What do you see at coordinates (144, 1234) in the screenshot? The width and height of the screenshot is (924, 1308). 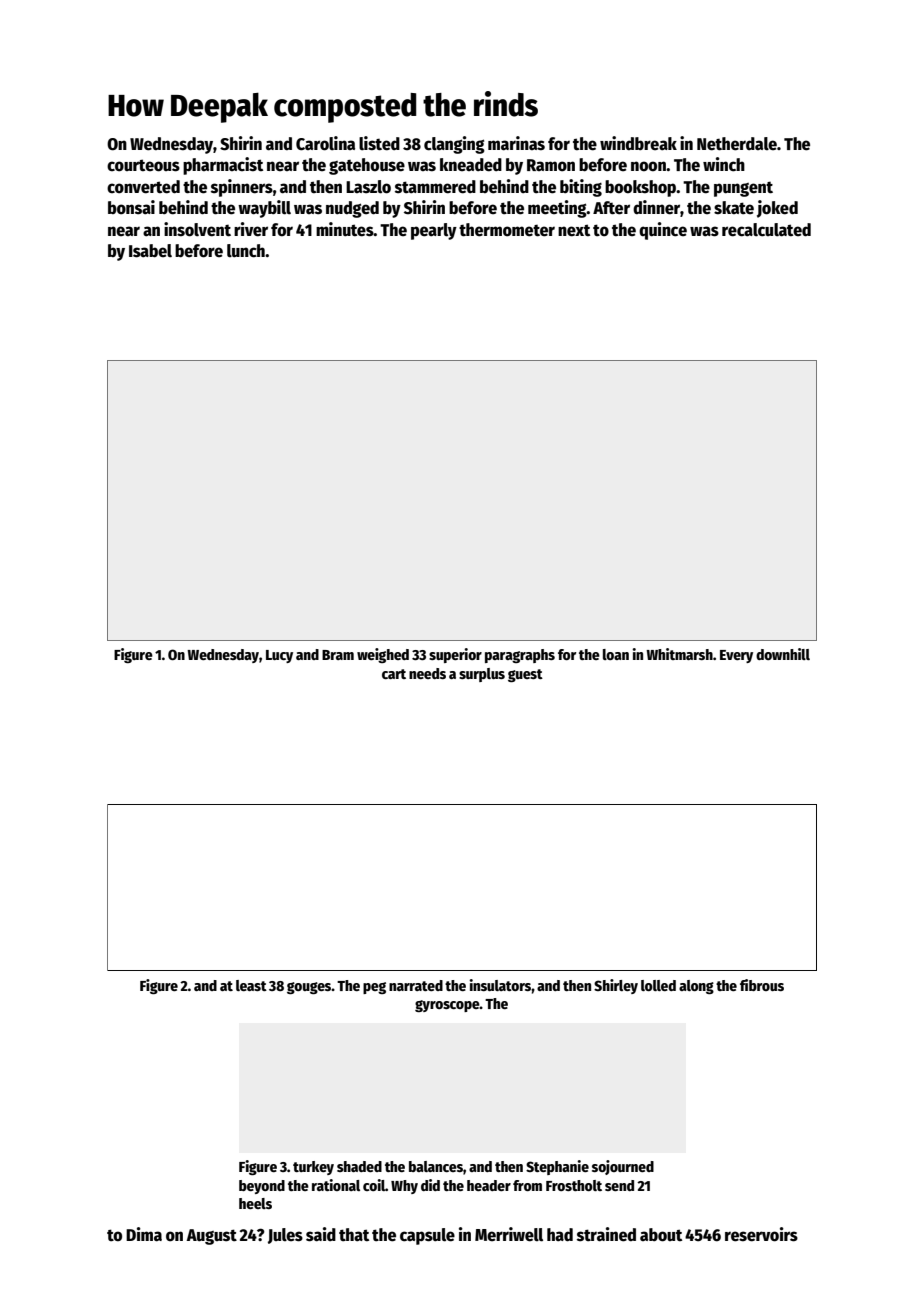 I see `Dima` at bounding box center [144, 1234].
